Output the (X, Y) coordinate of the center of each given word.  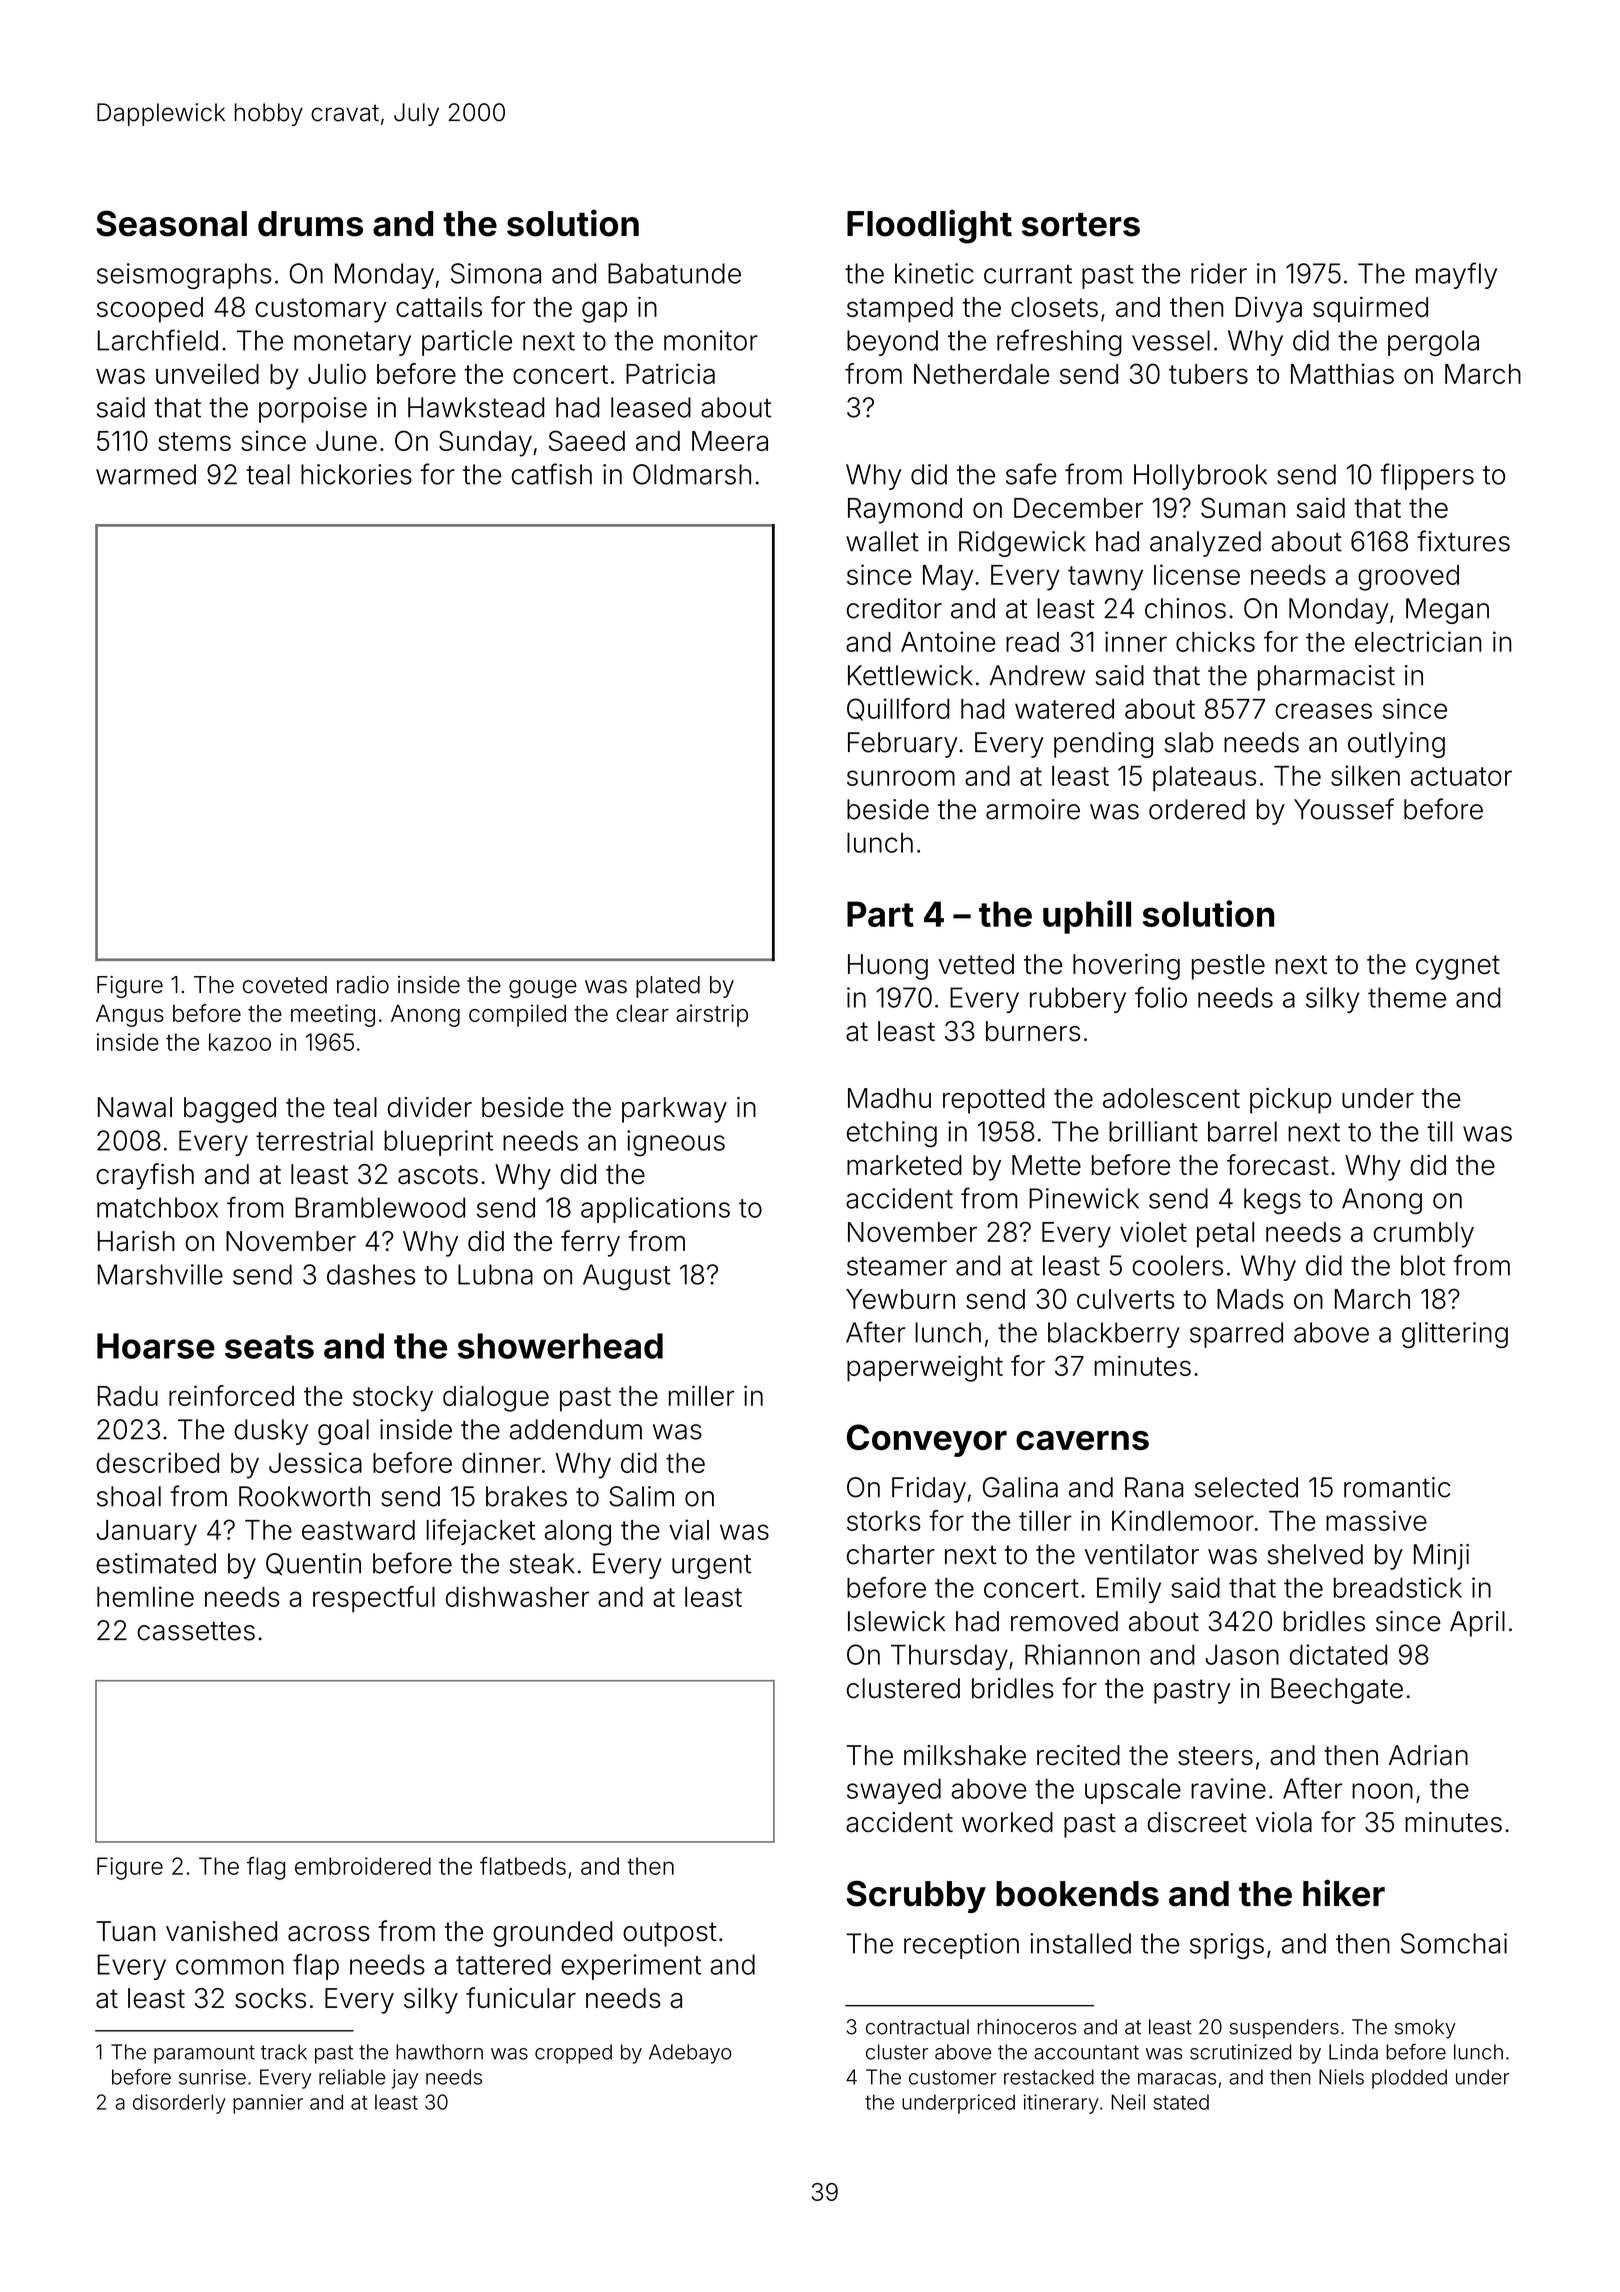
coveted (285, 985)
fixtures (1463, 541)
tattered (503, 1964)
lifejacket (481, 1532)
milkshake (965, 1755)
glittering (1455, 1335)
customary (321, 310)
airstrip (712, 1015)
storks (884, 1521)
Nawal (135, 1107)
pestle (1228, 967)
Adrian (1428, 1755)
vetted (976, 964)
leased (651, 407)
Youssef (1344, 809)
